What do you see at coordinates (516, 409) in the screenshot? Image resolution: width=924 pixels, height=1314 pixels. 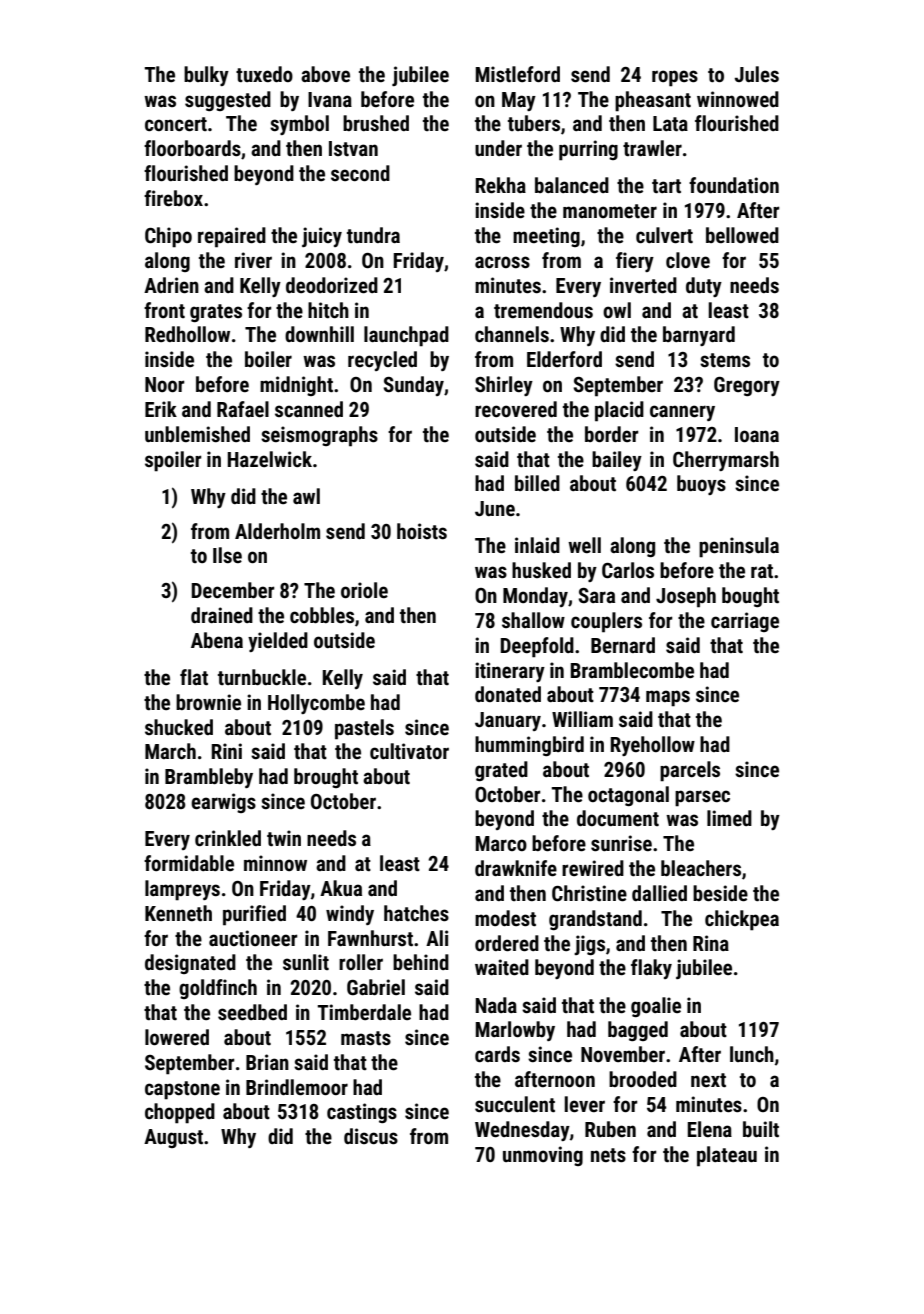 I see `recovered` at bounding box center [516, 409].
